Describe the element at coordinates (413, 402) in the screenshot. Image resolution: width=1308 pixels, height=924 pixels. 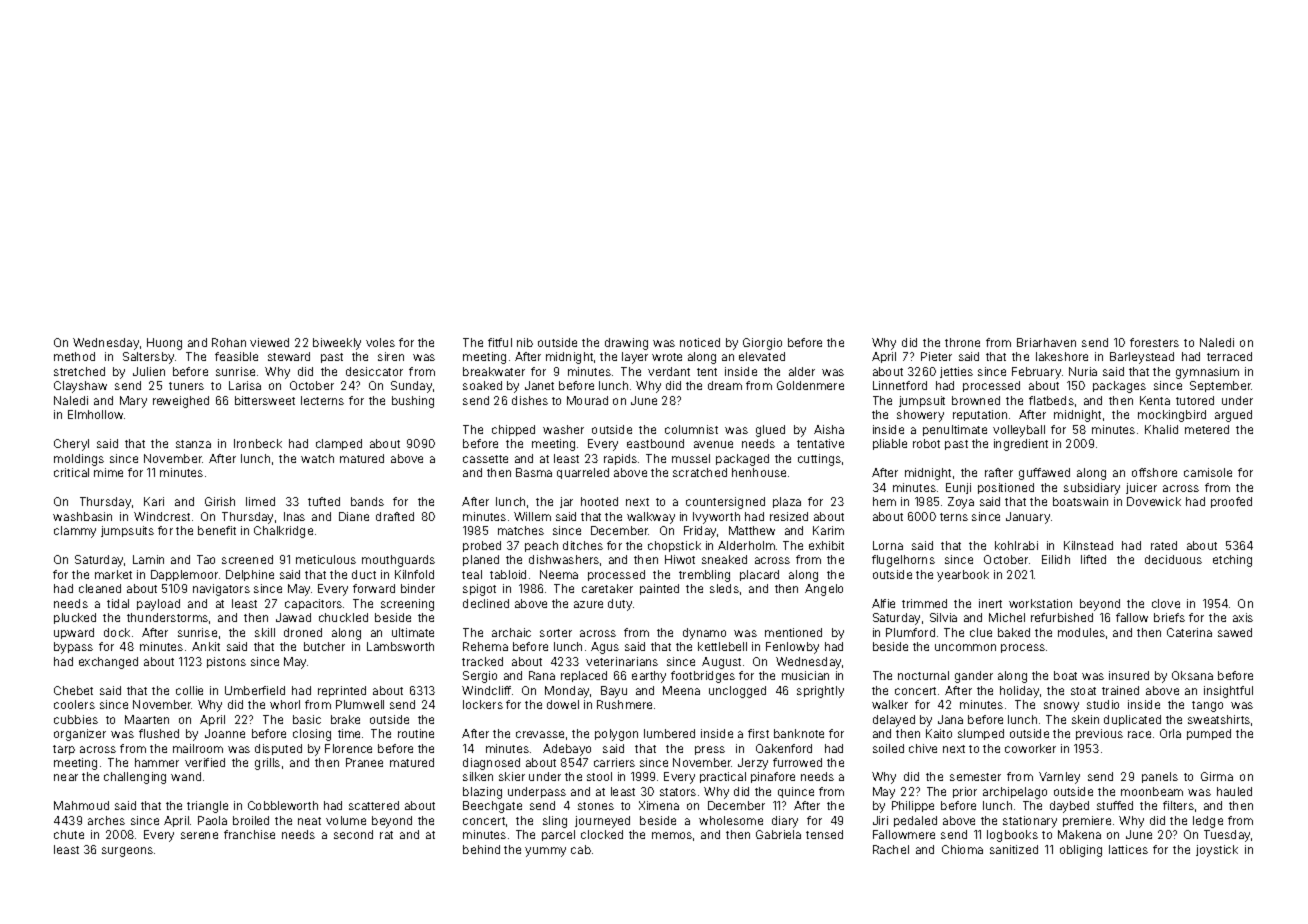
I see `bushing` at that location.
